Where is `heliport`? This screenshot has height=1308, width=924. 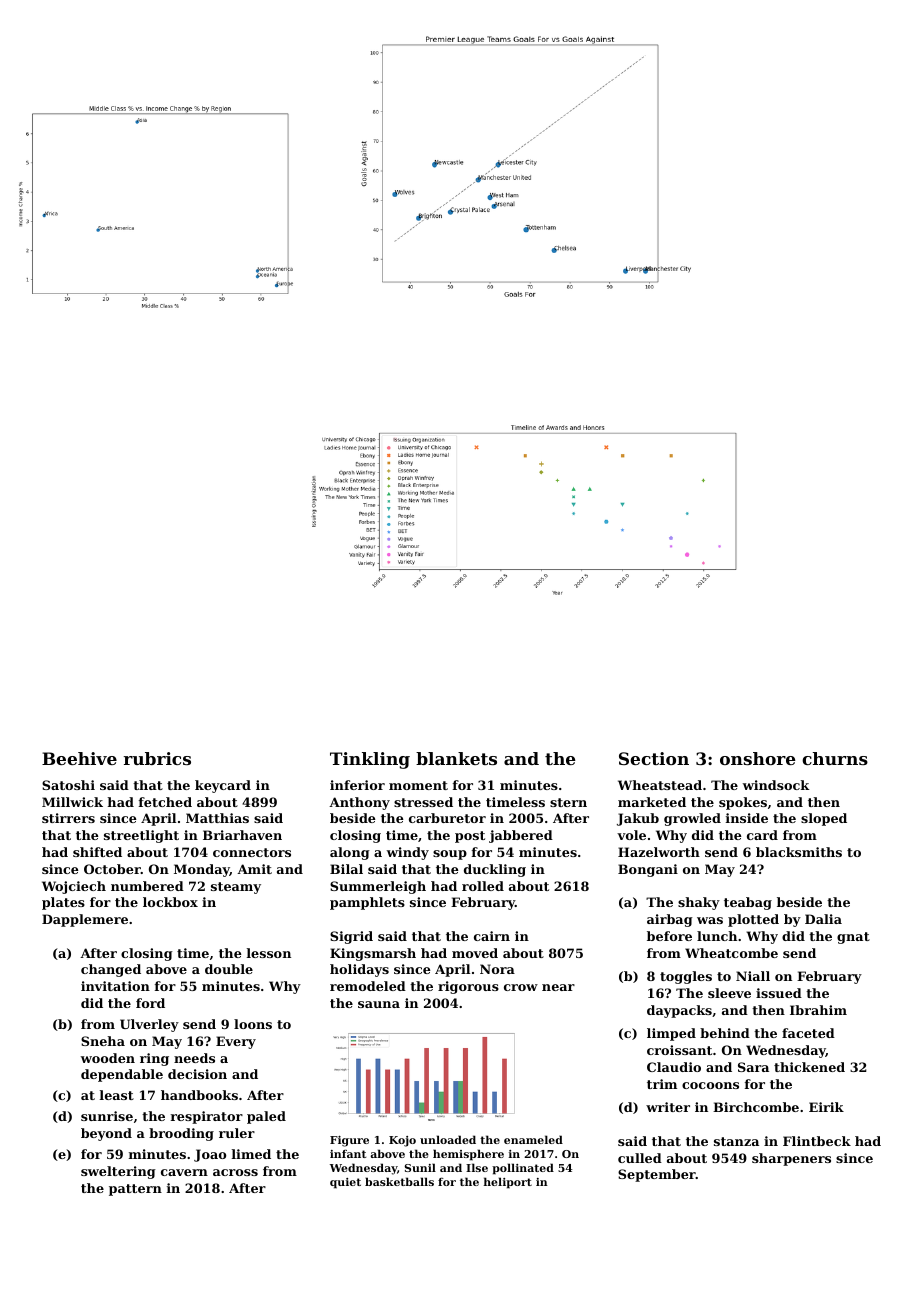
heliport is located at coordinates (508, 1183).
